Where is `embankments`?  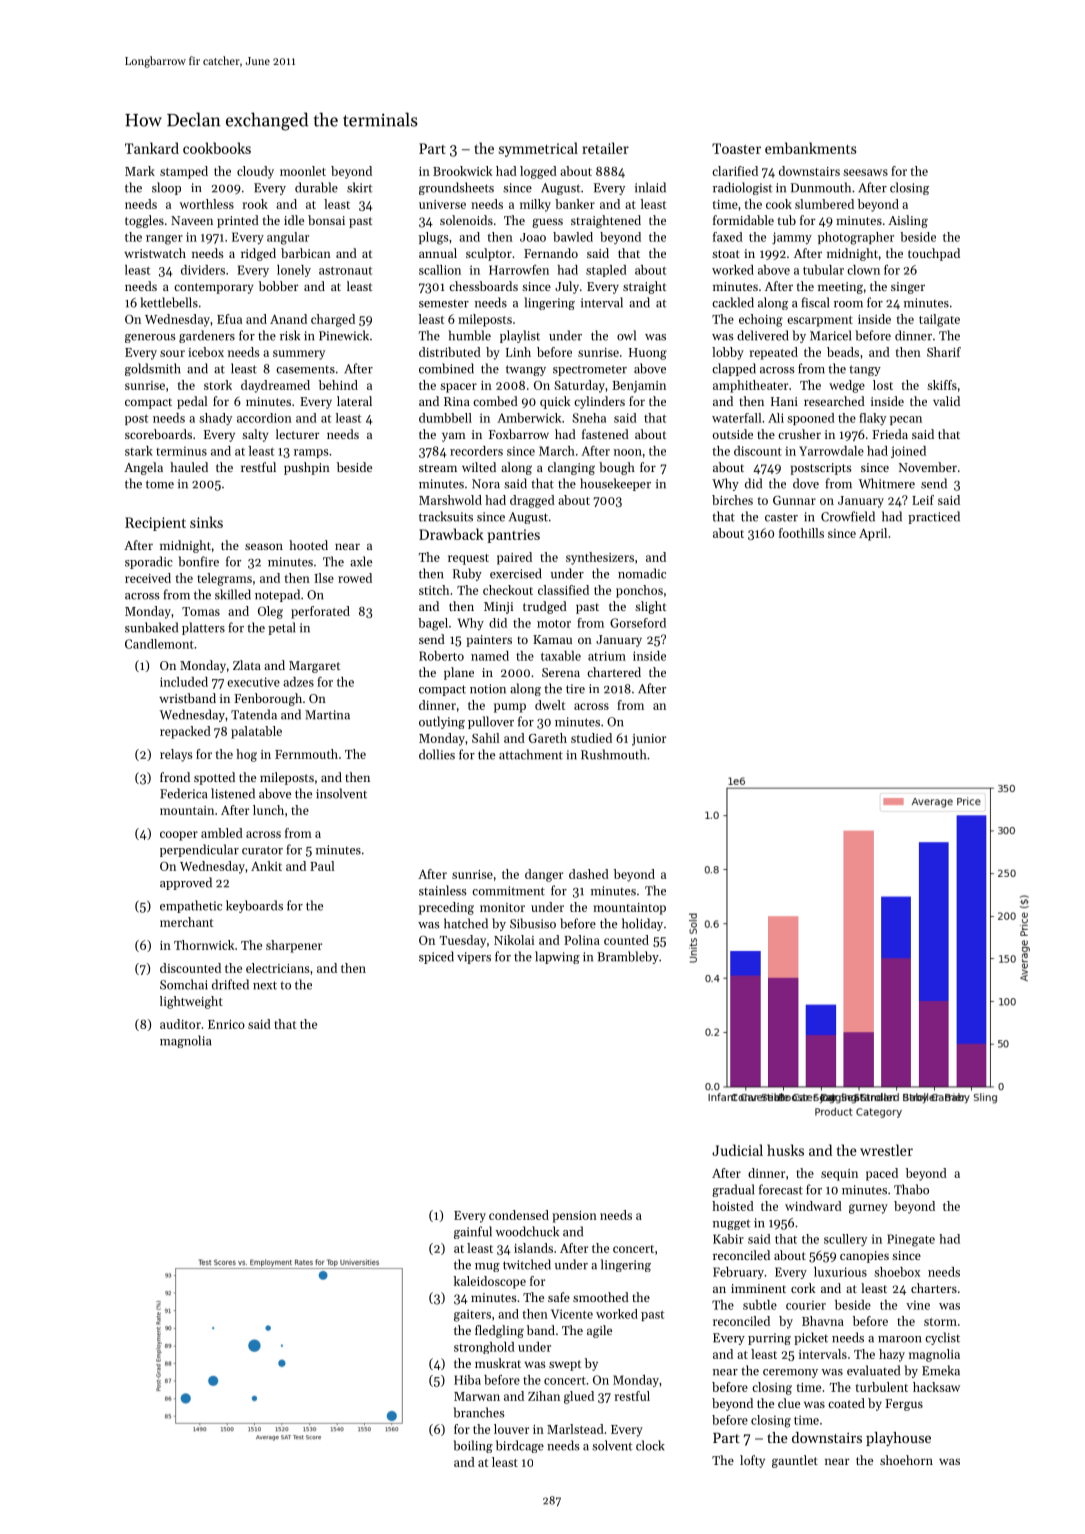 embankments is located at coordinates (811, 148).
